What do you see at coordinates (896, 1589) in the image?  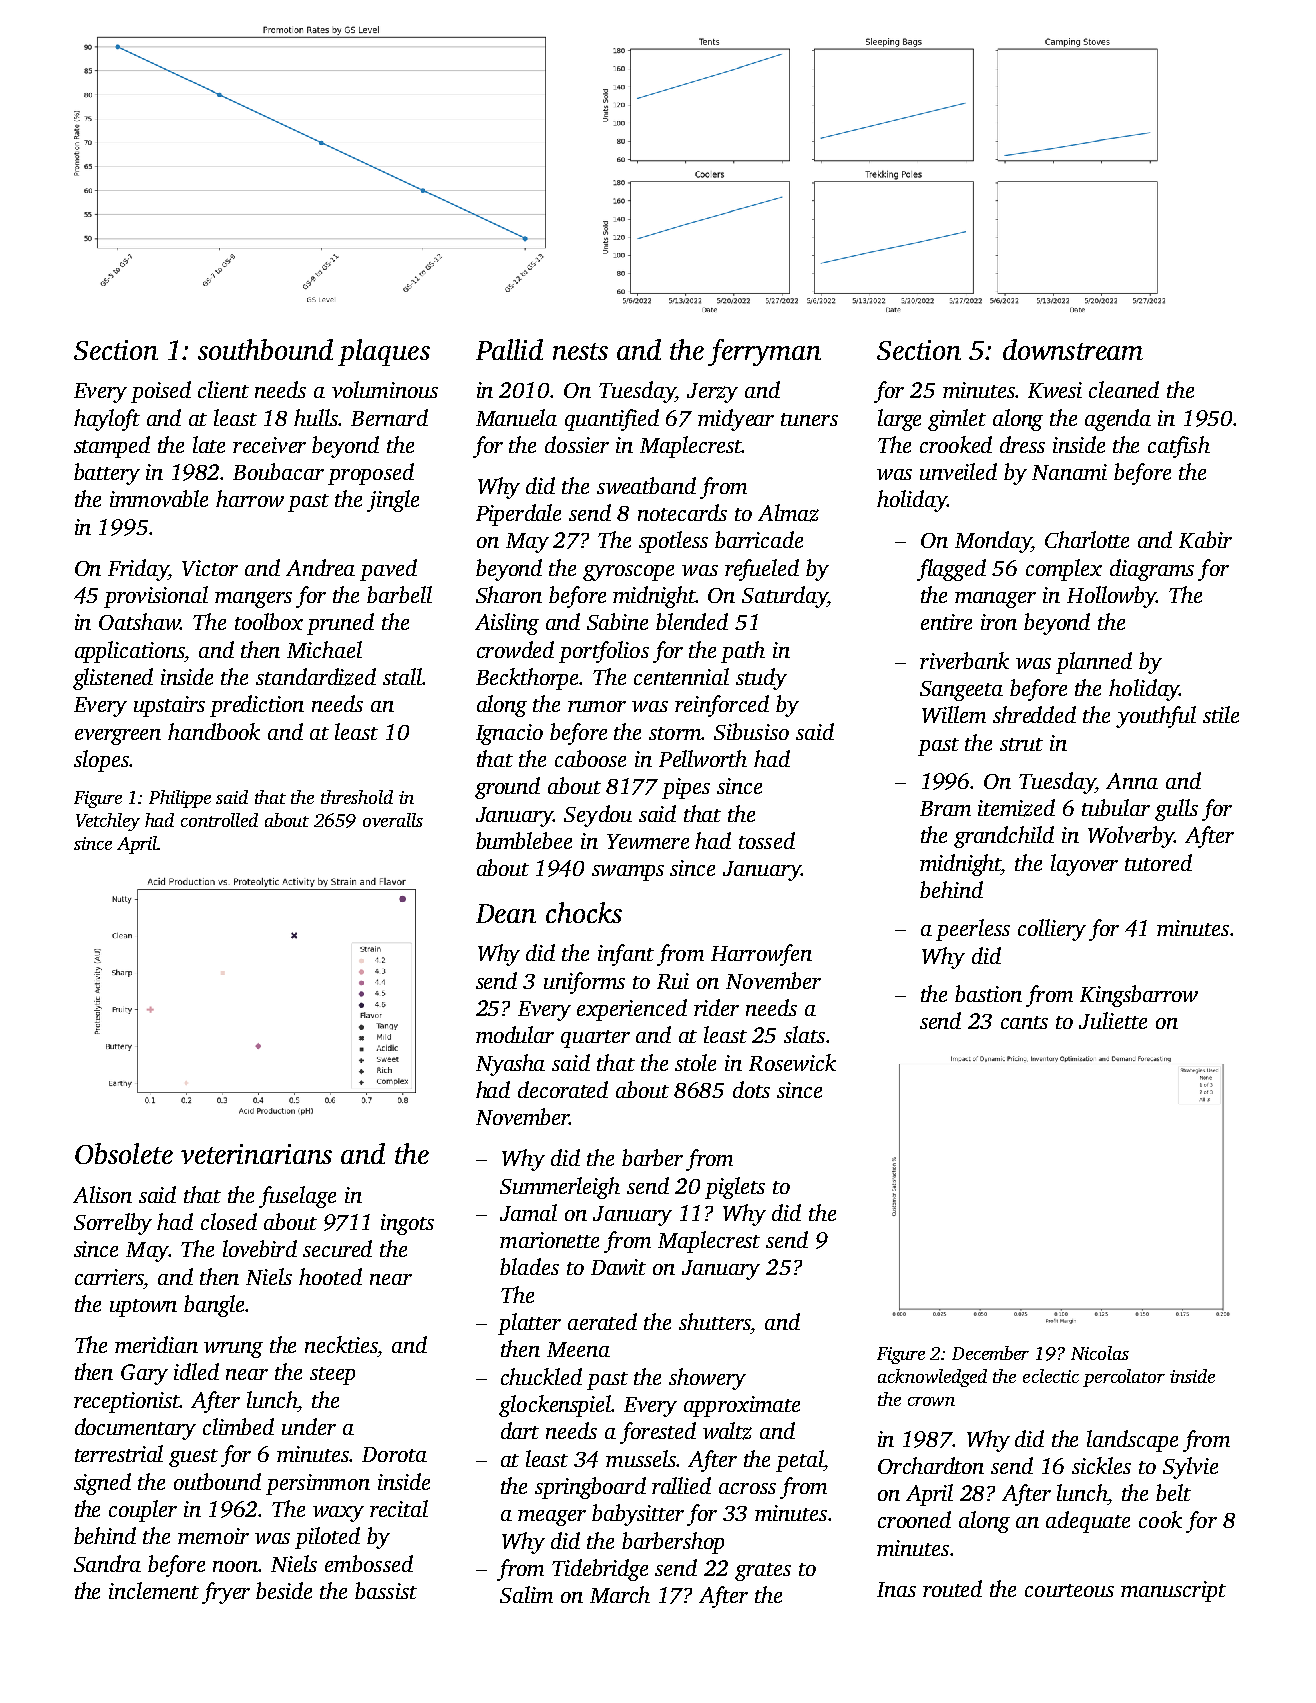 I see `Inas` at bounding box center [896, 1589].
